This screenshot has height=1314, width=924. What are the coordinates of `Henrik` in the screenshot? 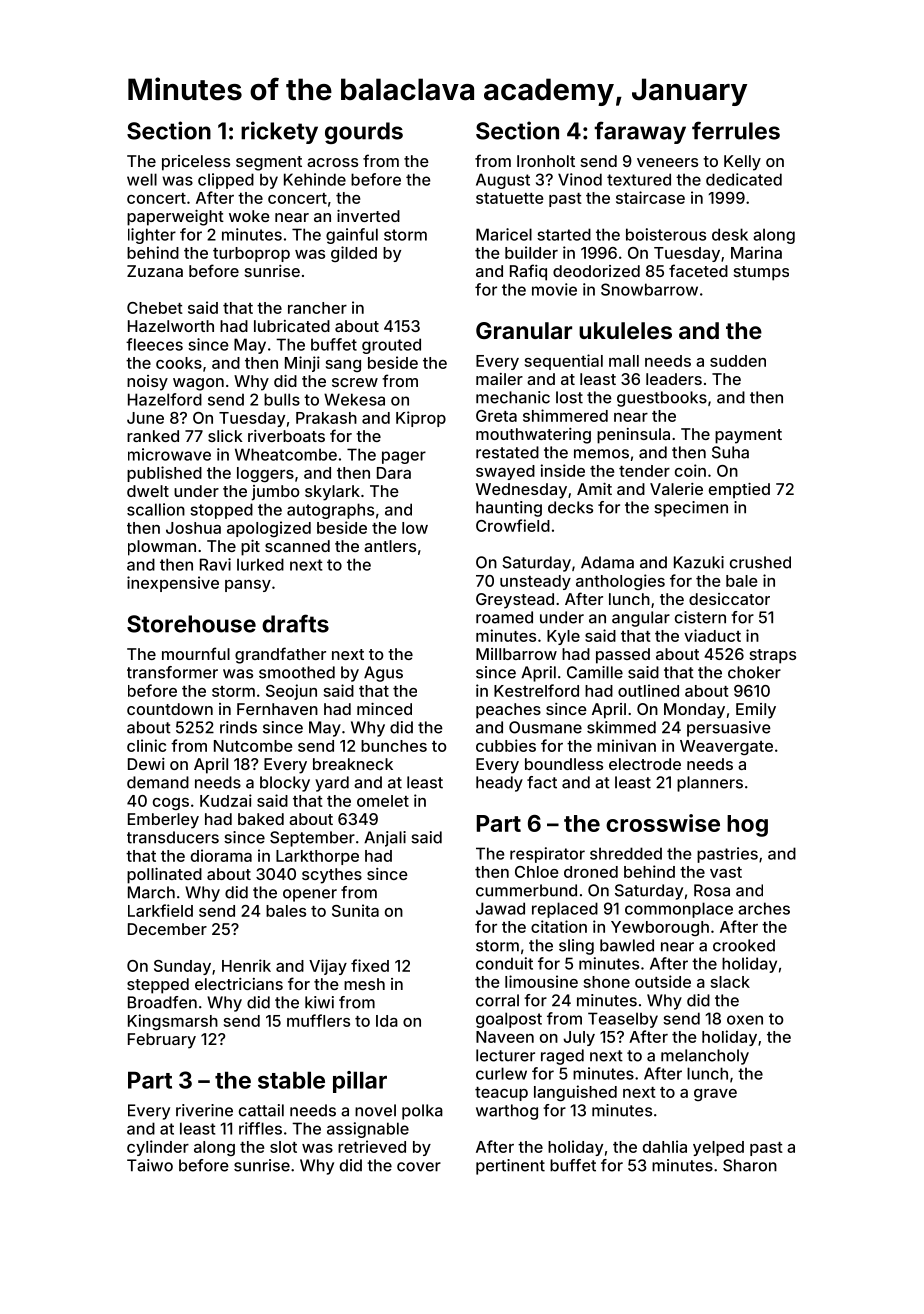 It's located at (246, 965).
